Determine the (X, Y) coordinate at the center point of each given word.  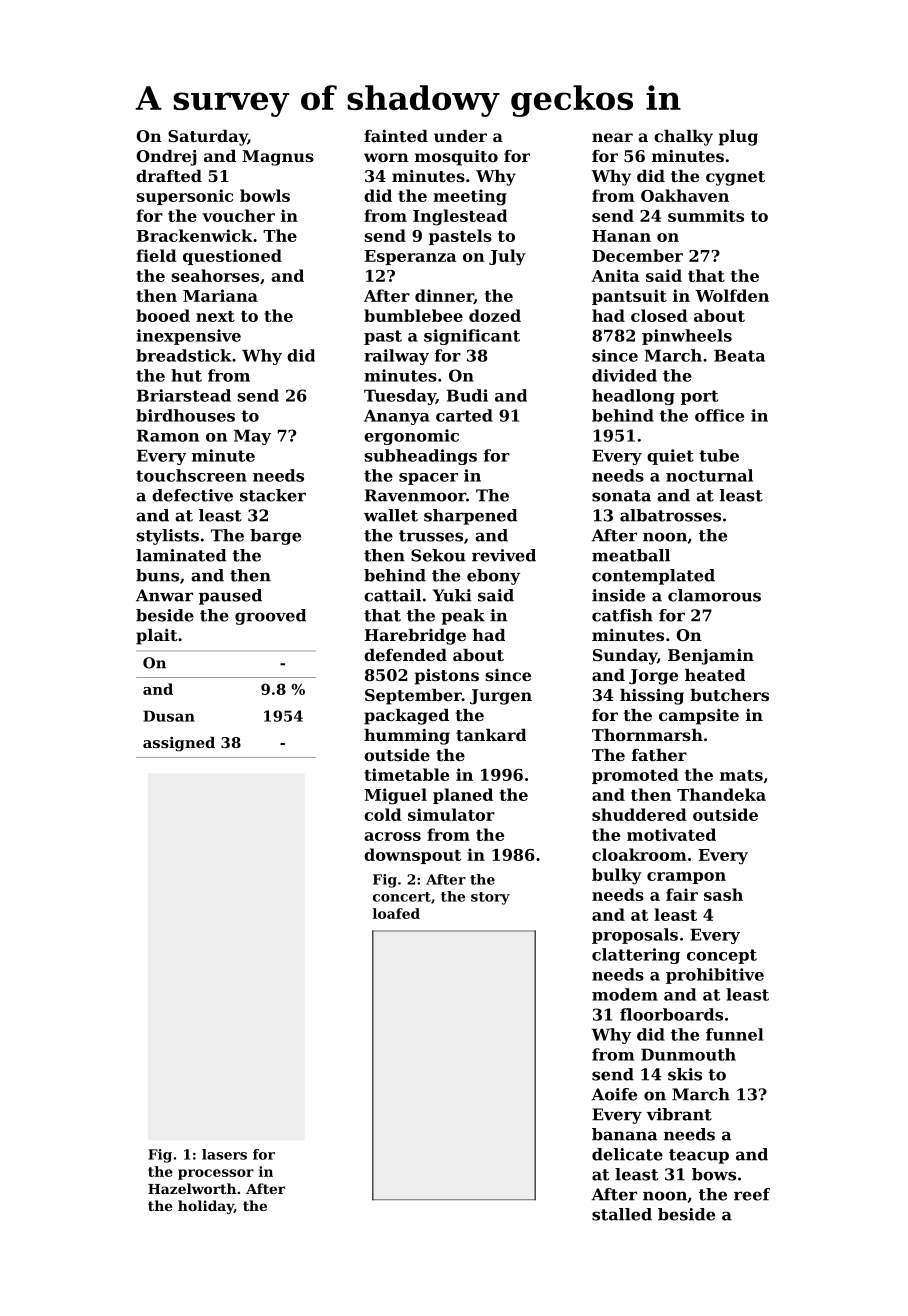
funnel (734, 1034)
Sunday (625, 657)
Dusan (169, 716)
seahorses (215, 275)
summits (706, 215)
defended (405, 655)
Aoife (614, 1094)
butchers (729, 695)
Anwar (164, 595)
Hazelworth (192, 1188)
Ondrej (166, 158)
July (507, 257)
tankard (491, 735)
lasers (224, 1154)
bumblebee (413, 315)
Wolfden (732, 295)
